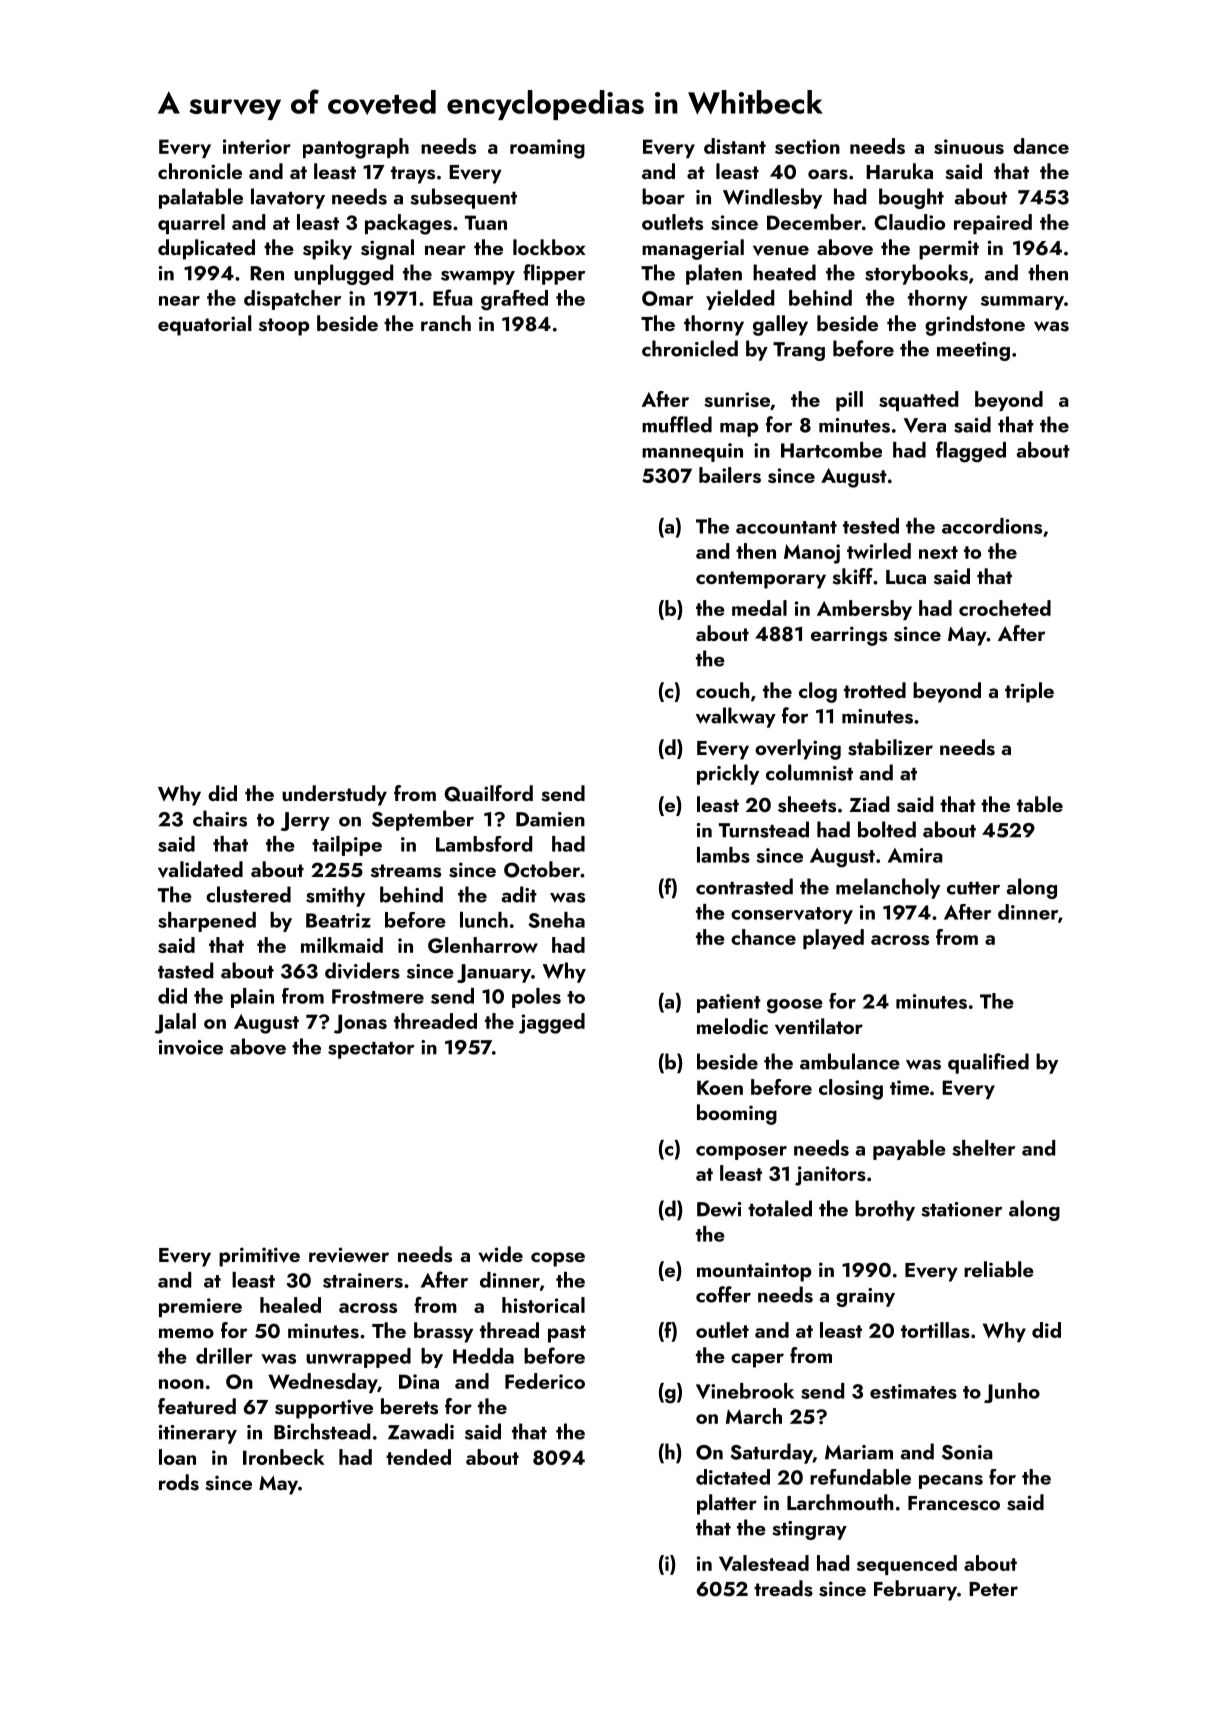  Describe the element at coordinates (1029, 692) in the screenshot. I see `triple` at that location.
